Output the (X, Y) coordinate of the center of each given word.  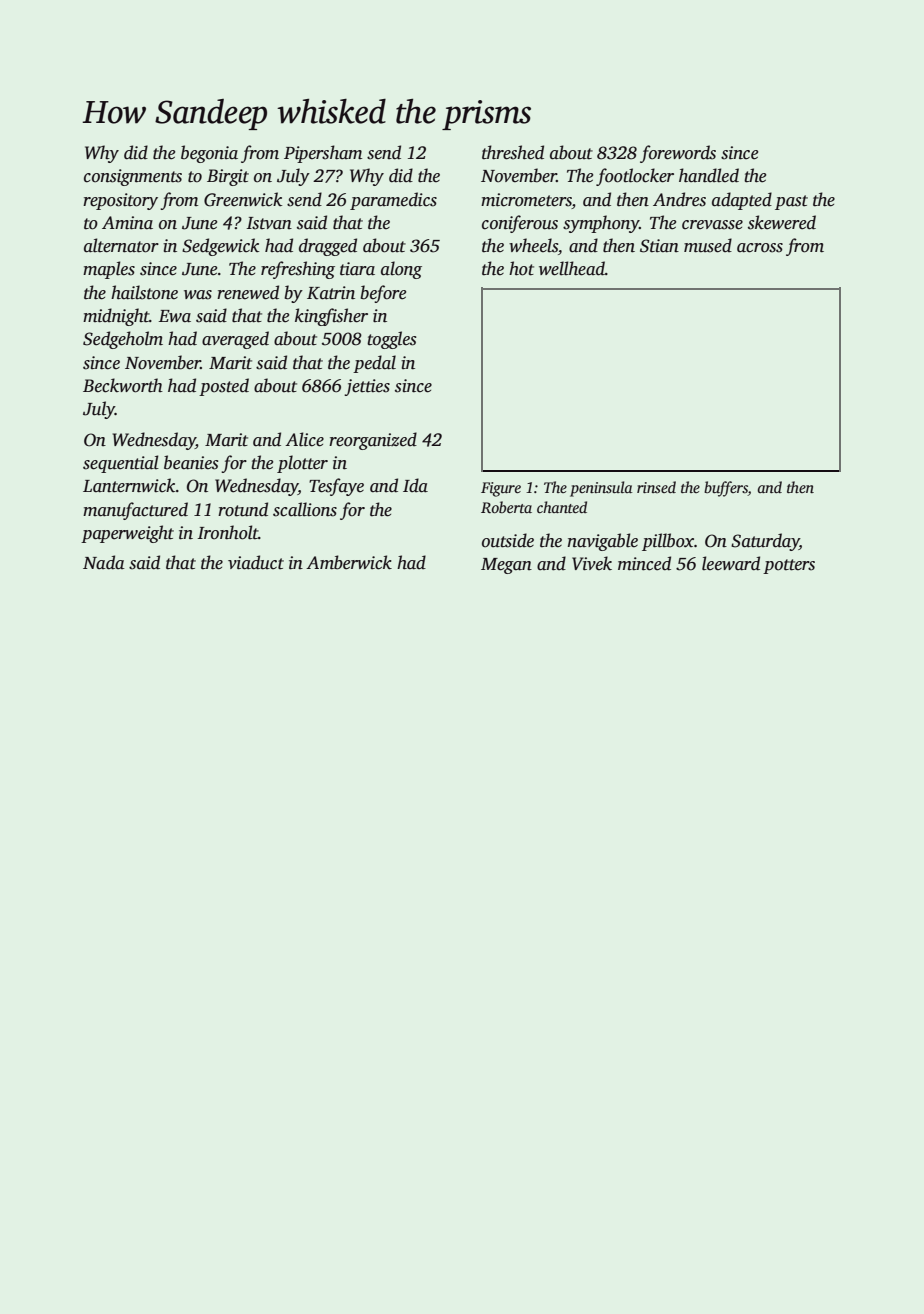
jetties (367, 387)
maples (109, 270)
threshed (513, 152)
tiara (357, 269)
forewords (678, 154)
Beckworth (123, 385)
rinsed (656, 487)
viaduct (256, 562)
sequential (121, 464)
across (760, 248)
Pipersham (323, 154)
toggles (391, 340)
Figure (501, 489)
